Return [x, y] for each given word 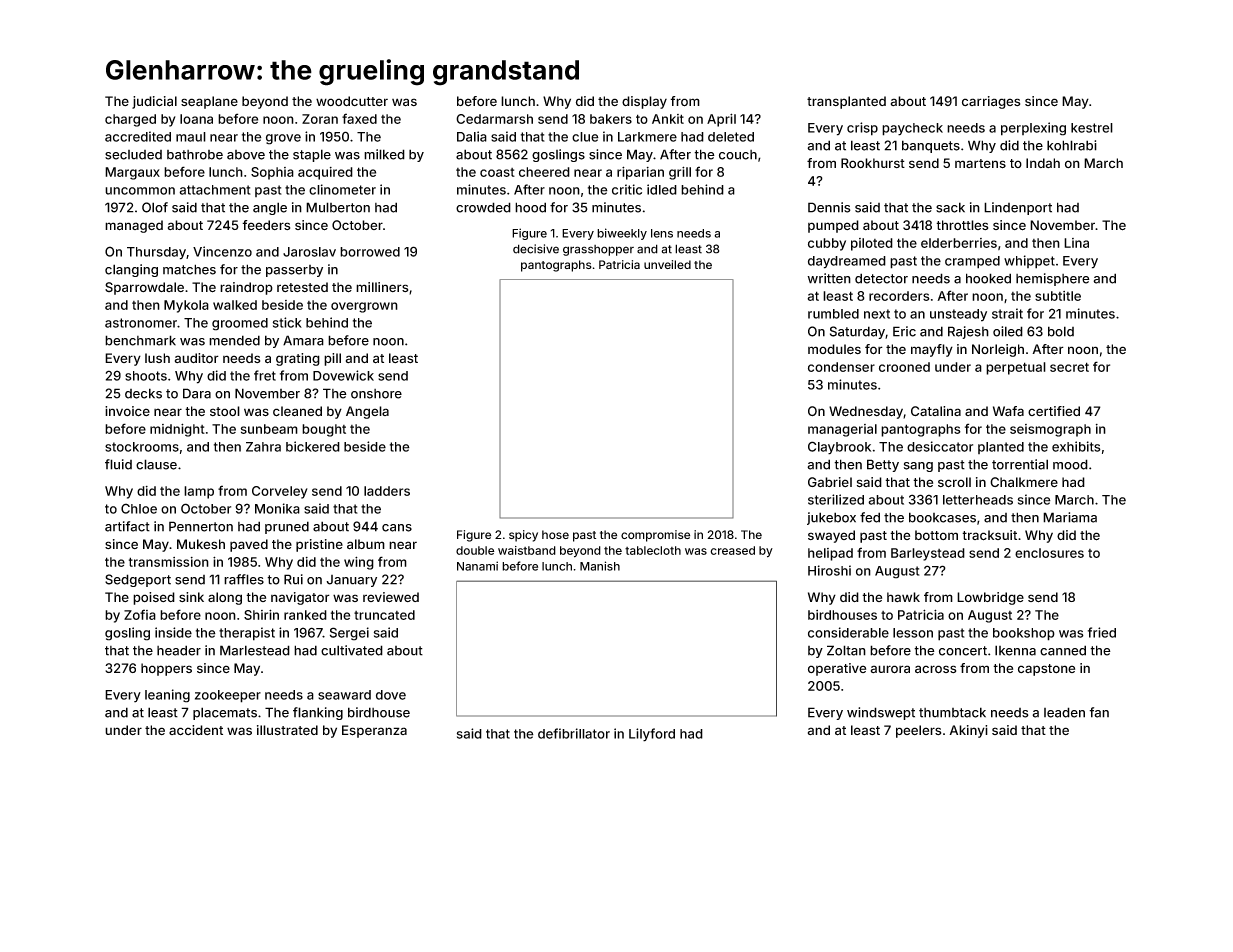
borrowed [370, 252]
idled [662, 189]
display [644, 102]
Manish [600, 566]
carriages [991, 102]
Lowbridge [990, 598]
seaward [344, 695]
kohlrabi [1072, 145]
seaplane [209, 102]
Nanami [477, 566]
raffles [244, 579]
